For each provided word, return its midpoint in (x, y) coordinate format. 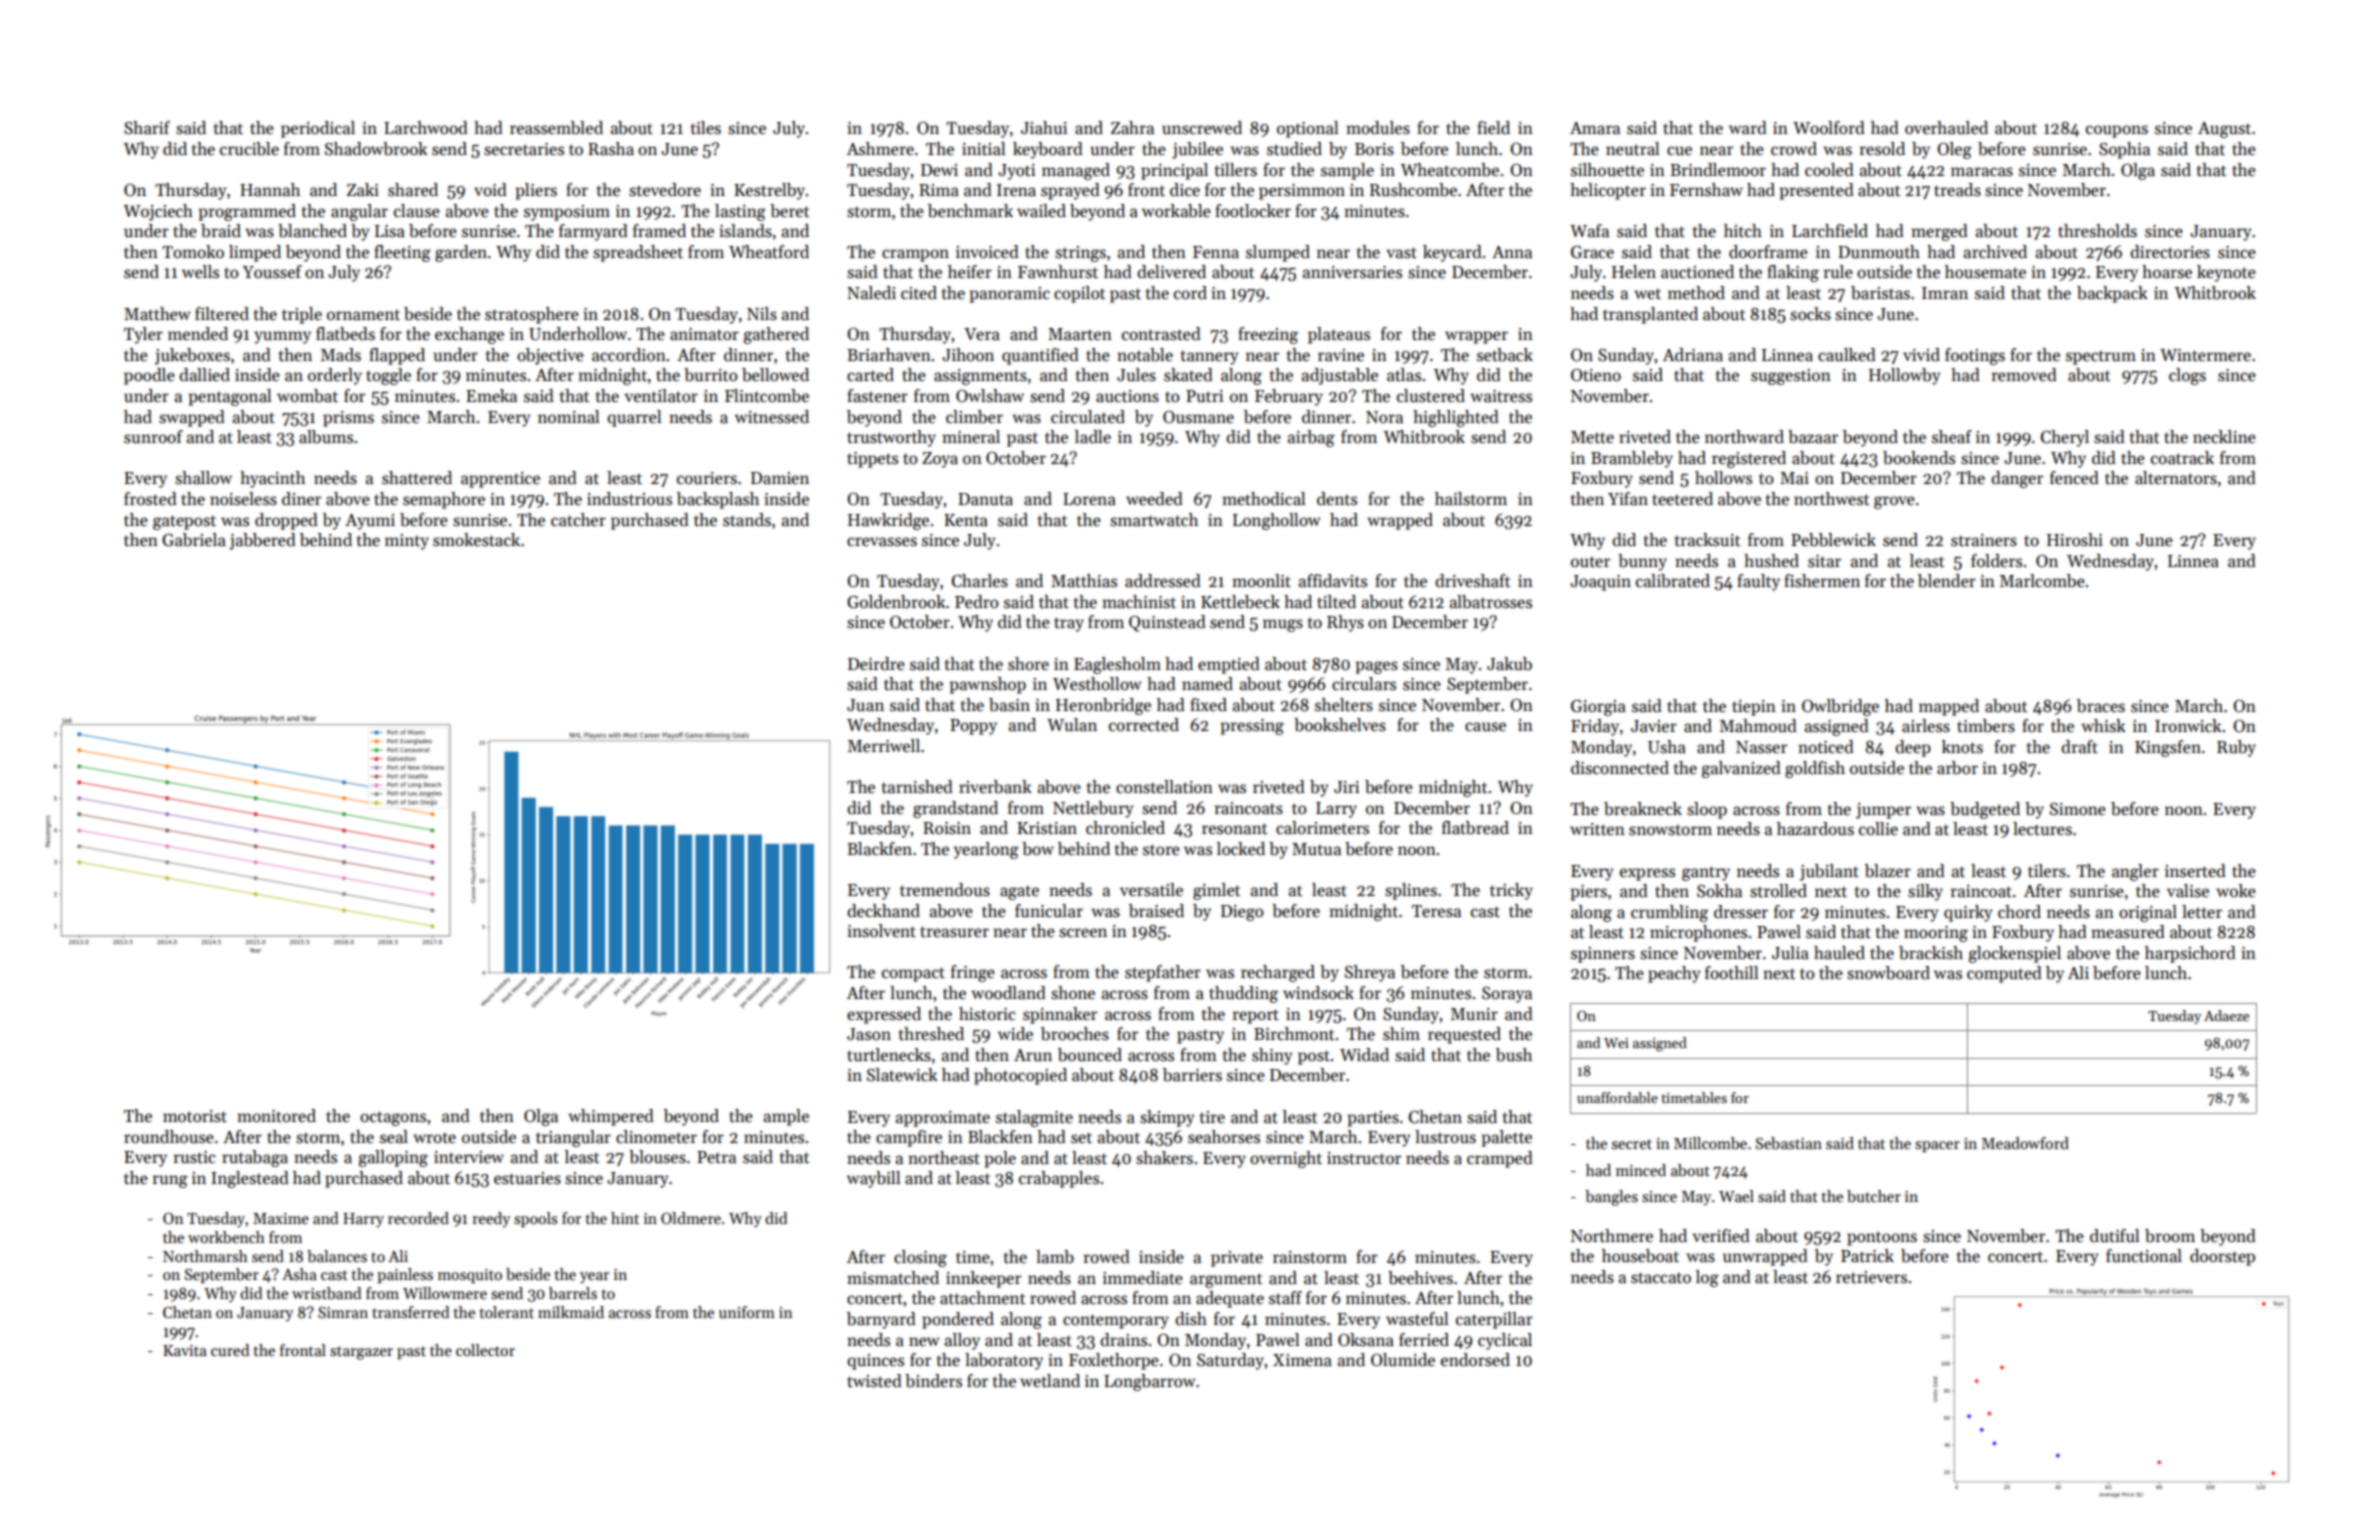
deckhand (883, 911)
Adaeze (2226, 1015)
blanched (312, 231)
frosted (150, 499)
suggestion (1791, 377)
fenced (2074, 478)
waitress (1501, 396)
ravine (1341, 355)
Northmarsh (205, 1256)
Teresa (1436, 911)
